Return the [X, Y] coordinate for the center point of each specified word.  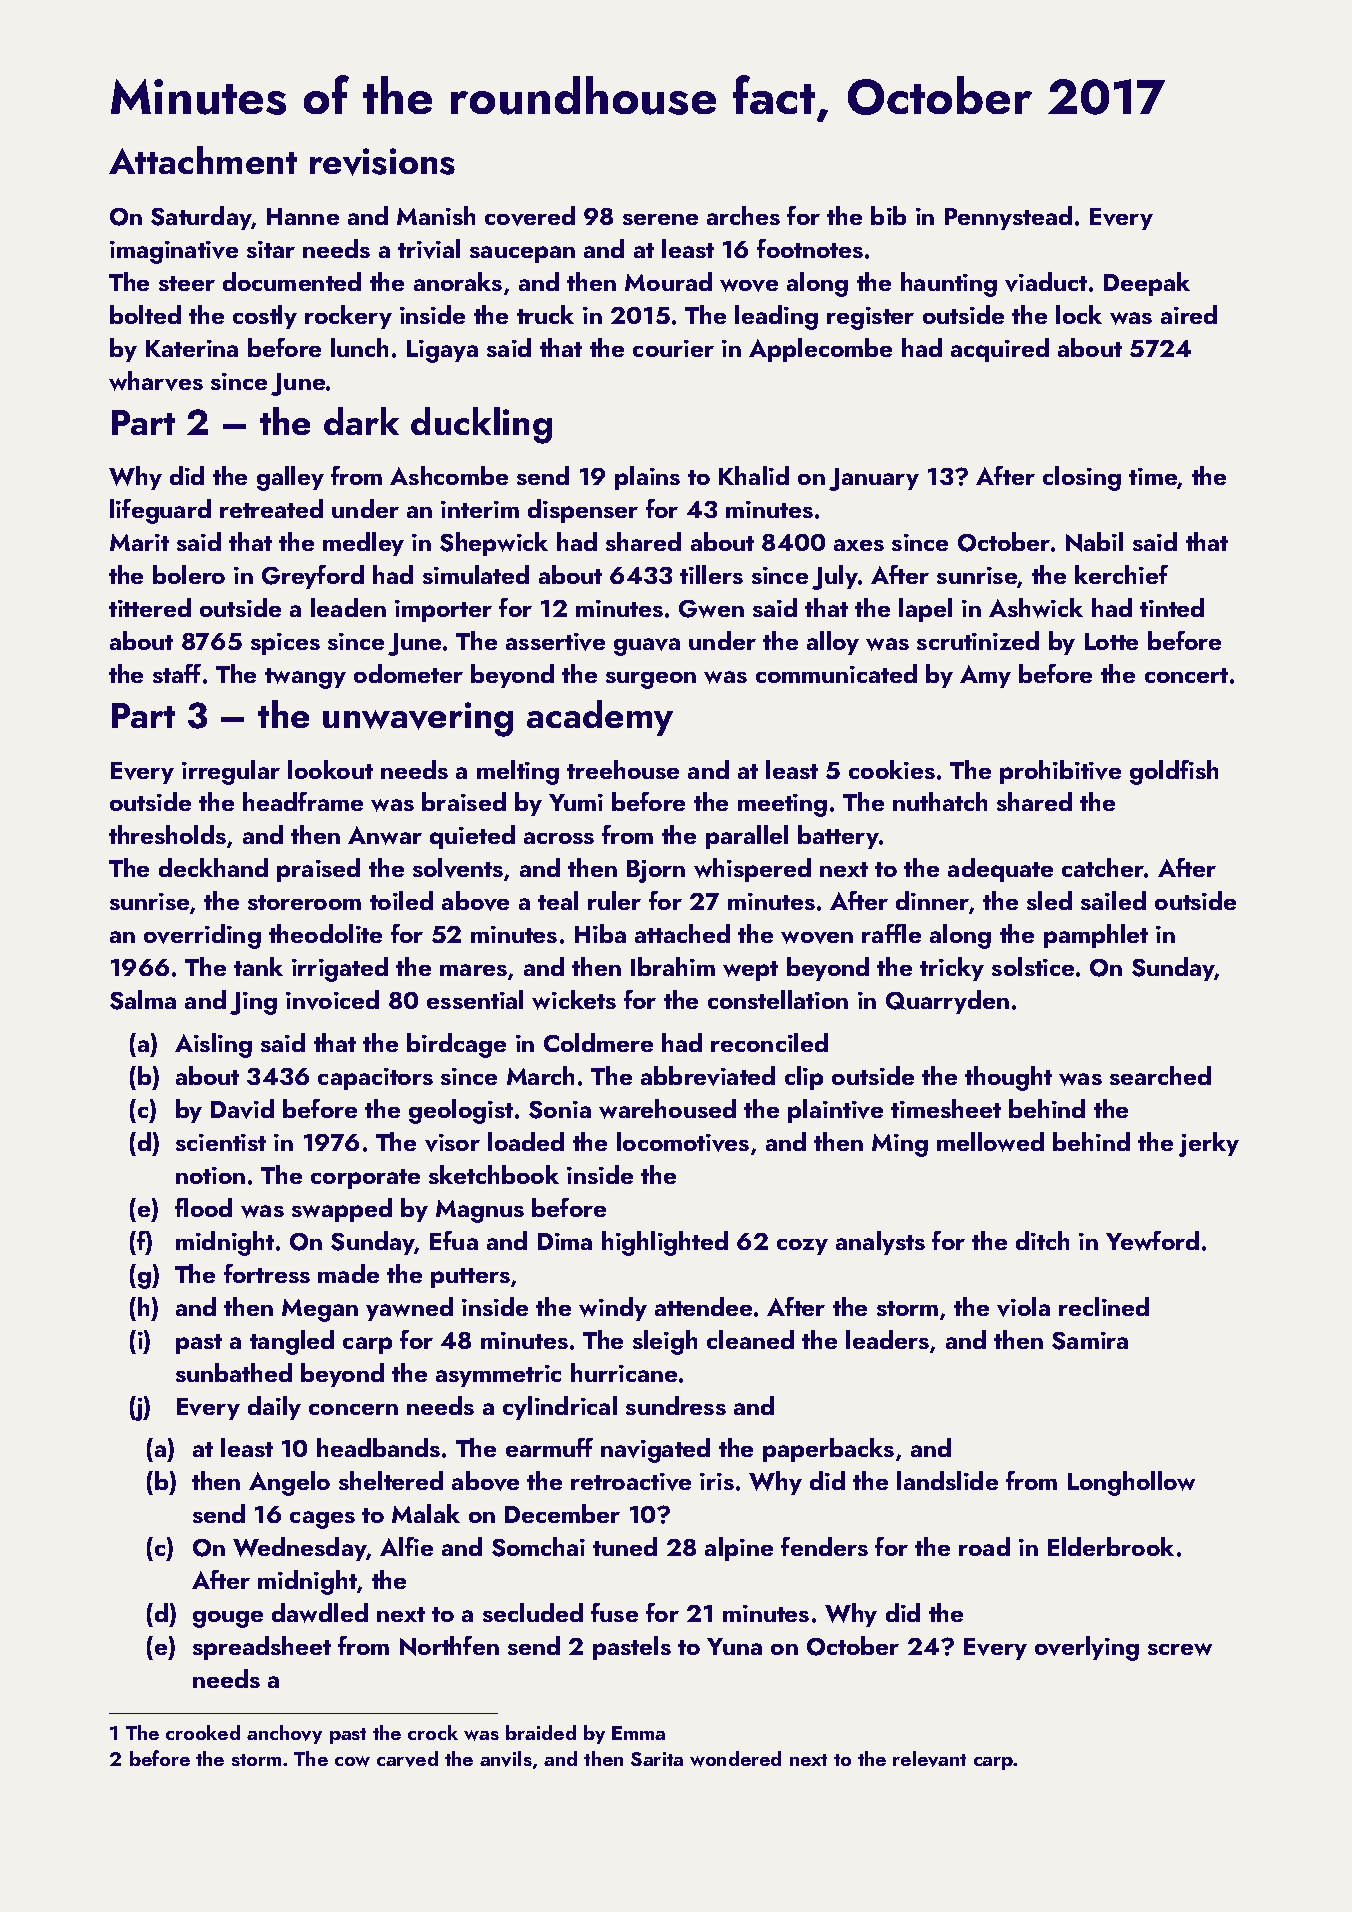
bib [888, 215]
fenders [824, 1546]
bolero [189, 574]
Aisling [213, 1045]
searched [1160, 1075]
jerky [1209, 1144]
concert [1186, 675]
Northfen [449, 1646]
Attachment [203, 160]
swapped [342, 1210]
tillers [711, 574]
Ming [900, 1145]
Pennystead [1008, 218]
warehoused [667, 1109]
